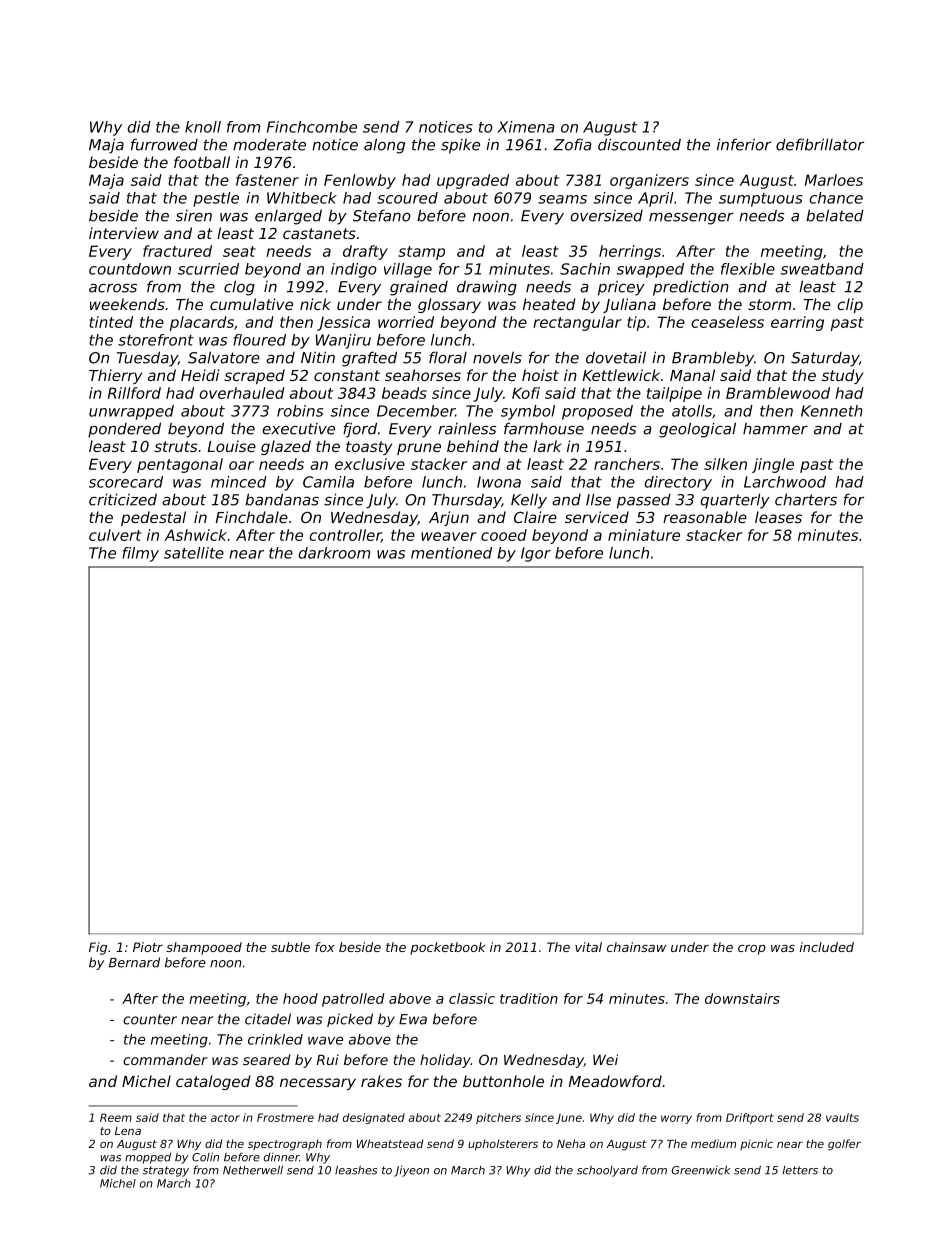 The width and height of the page is (952, 1233). What do you see at coordinates (750, 1118) in the page?
I see `Driftport` at bounding box center [750, 1118].
